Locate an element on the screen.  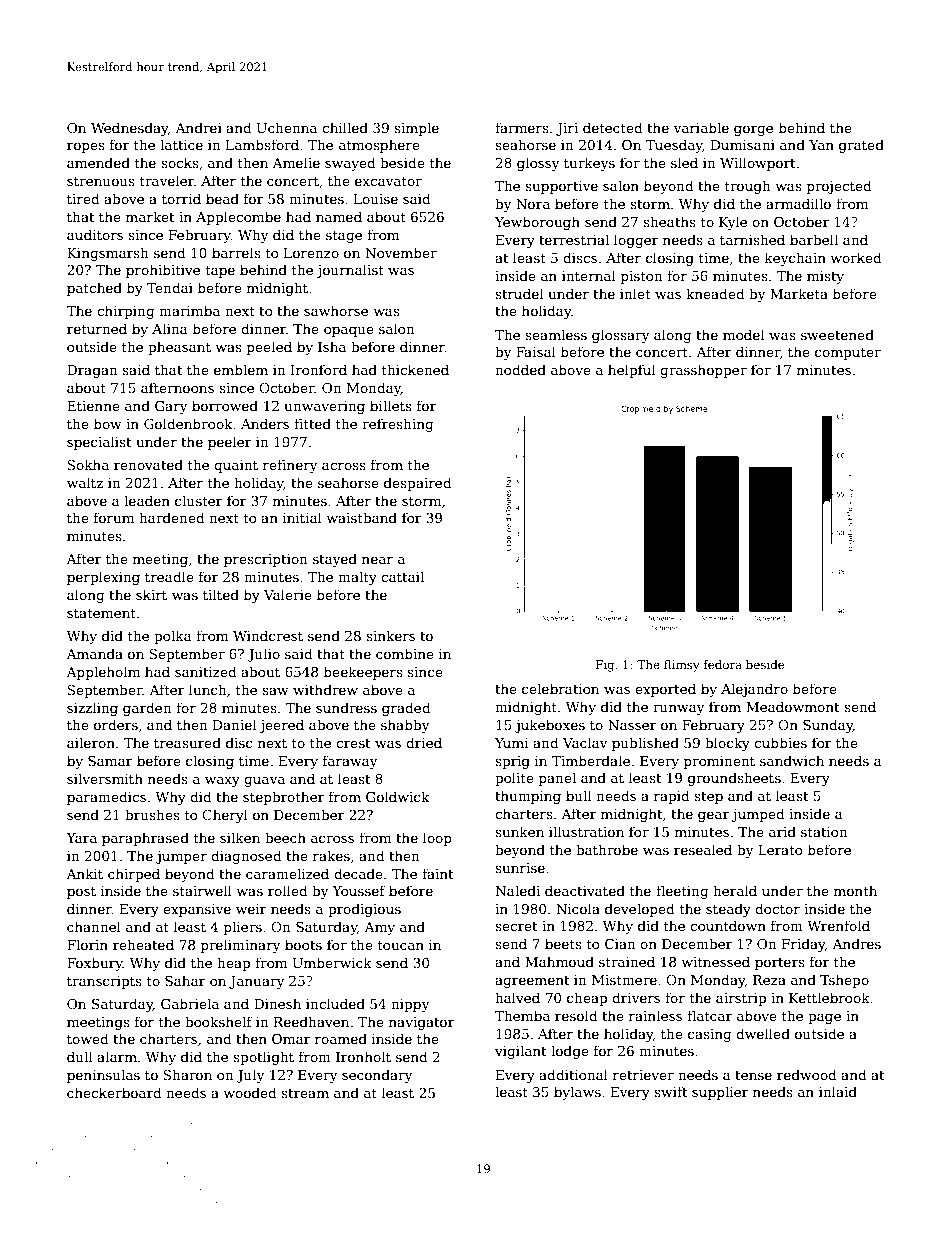
farmers is located at coordinates (522, 127).
